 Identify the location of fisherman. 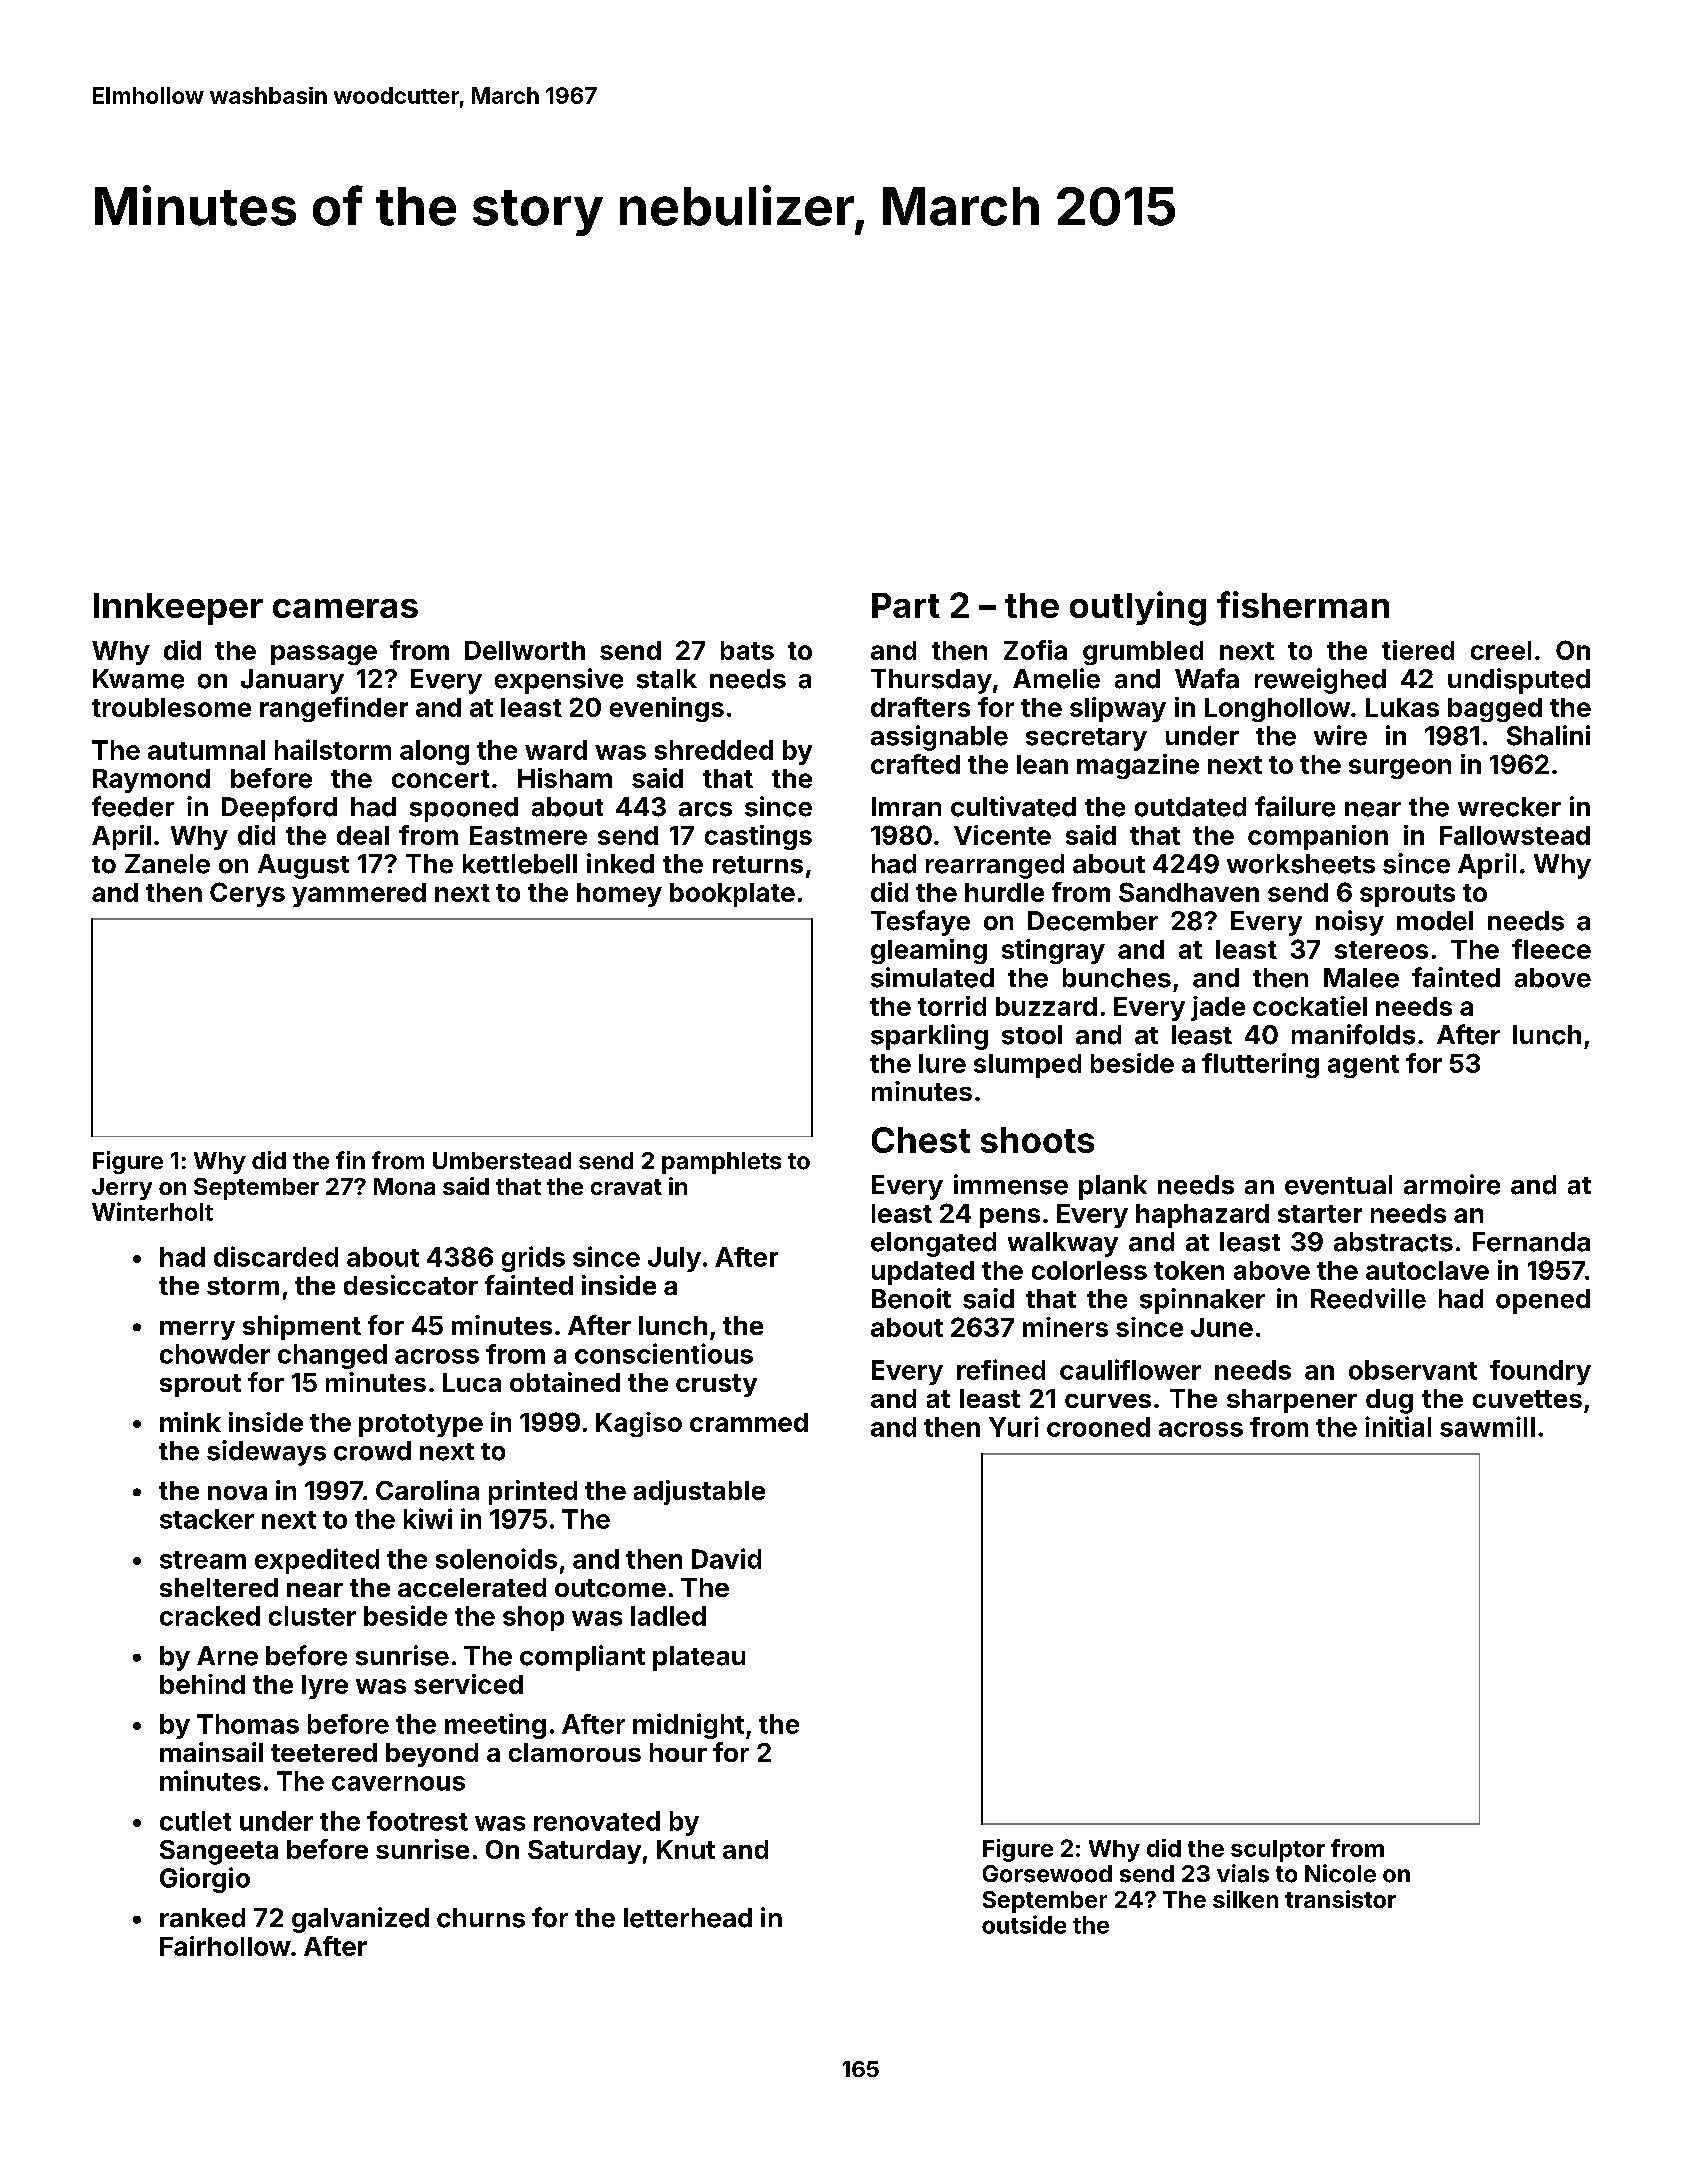
(1303, 604).
